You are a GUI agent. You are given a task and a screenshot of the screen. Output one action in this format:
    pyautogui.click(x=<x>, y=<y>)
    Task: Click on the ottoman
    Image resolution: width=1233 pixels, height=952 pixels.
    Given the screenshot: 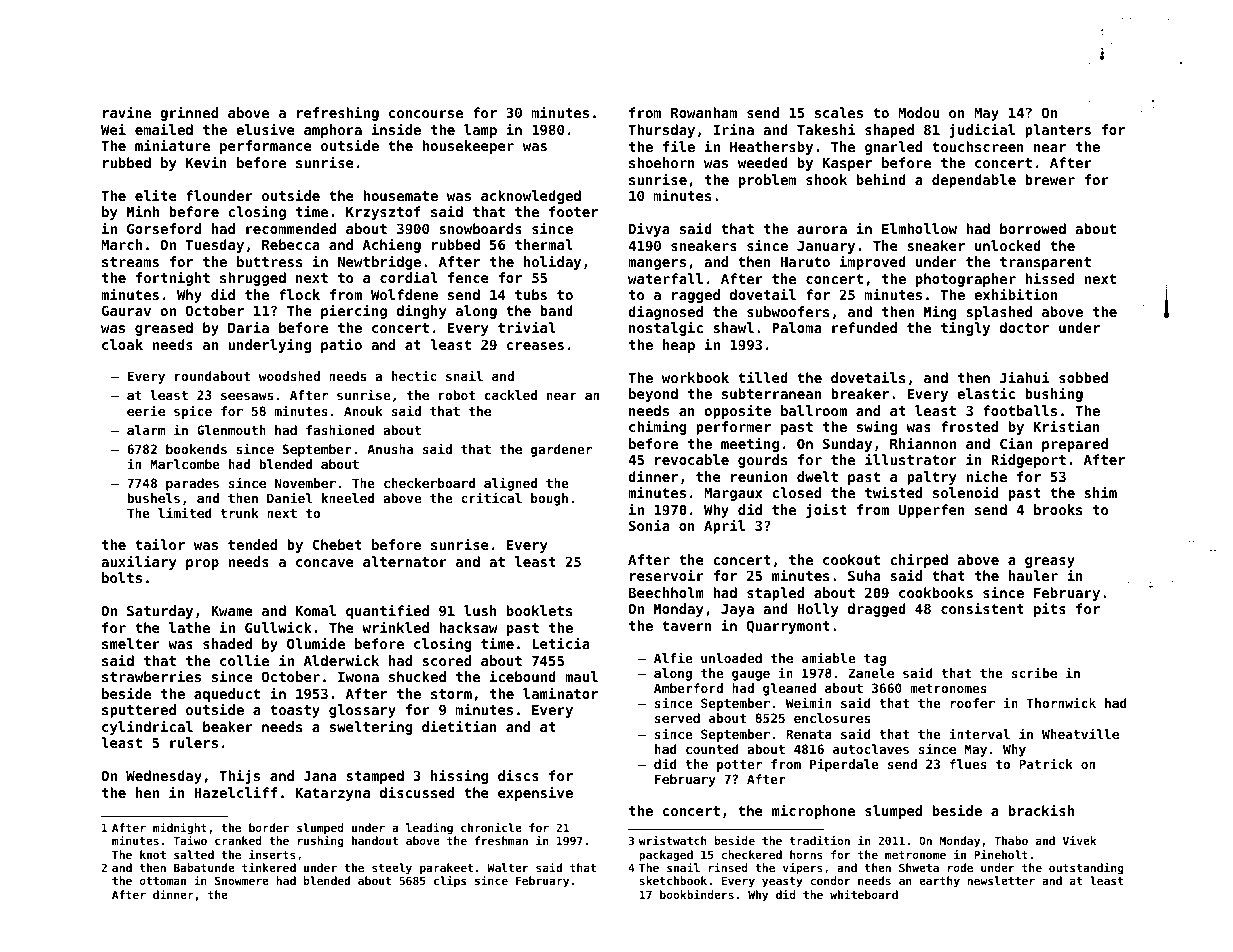 What is the action you would take?
    pyautogui.click(x=163, y=881)
